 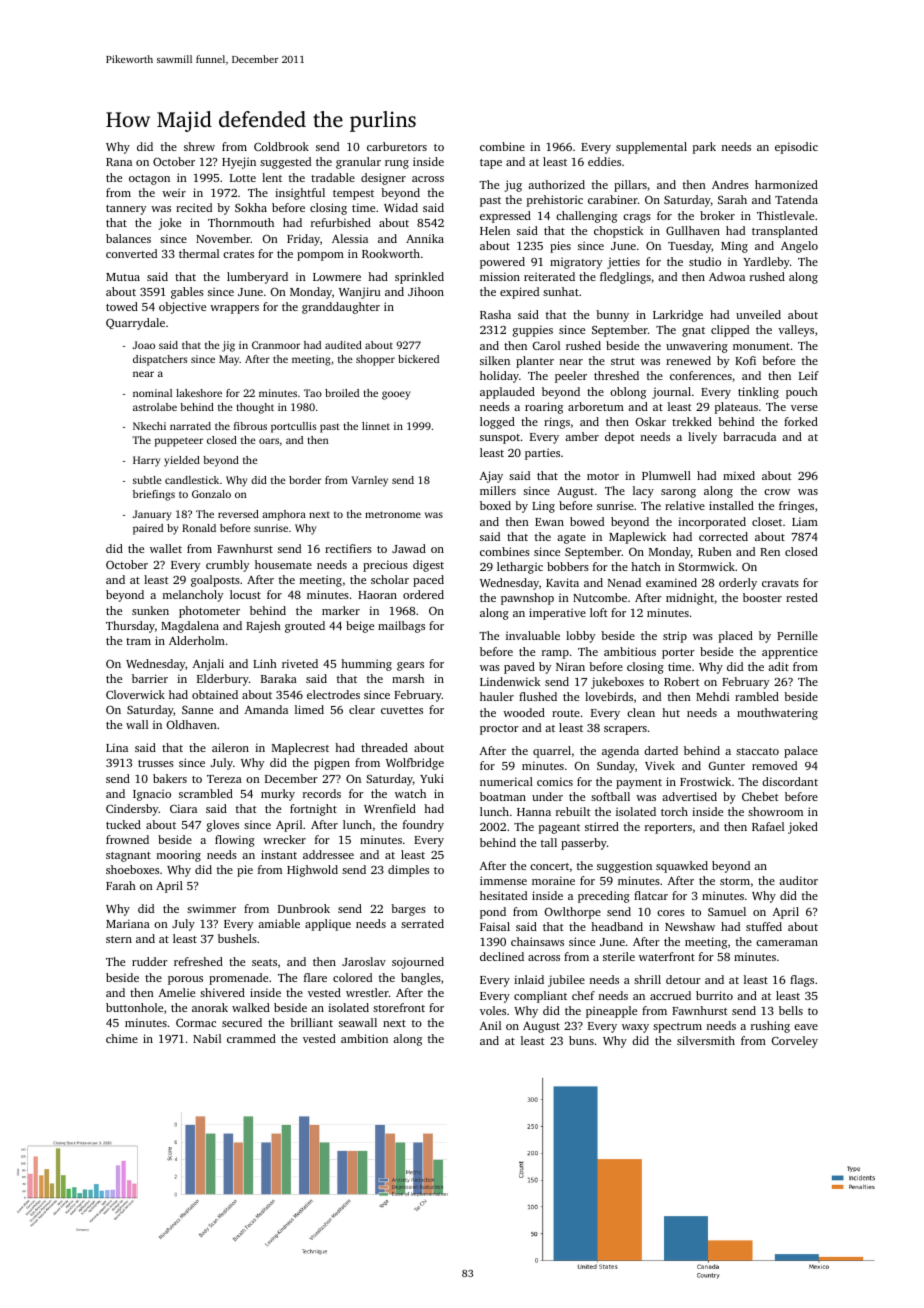 What do you see at coordinates (408, 678) in the page?
I see `marsh` at bounding box center [408, 678].
